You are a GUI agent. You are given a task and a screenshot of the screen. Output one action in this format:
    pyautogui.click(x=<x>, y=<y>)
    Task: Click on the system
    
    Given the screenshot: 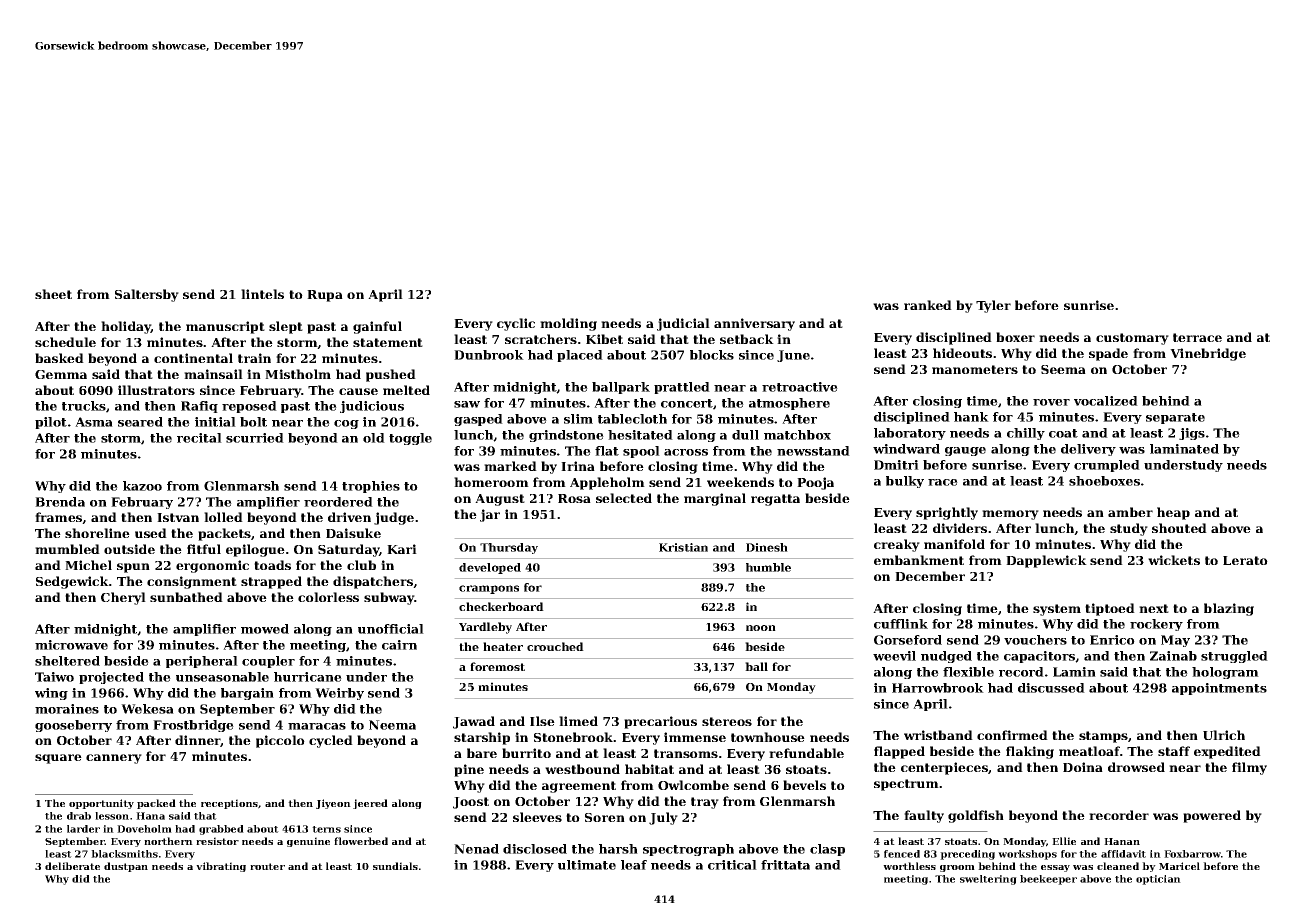 What is the action you would take?
    pyautogui.click(x=1057, y=610)
